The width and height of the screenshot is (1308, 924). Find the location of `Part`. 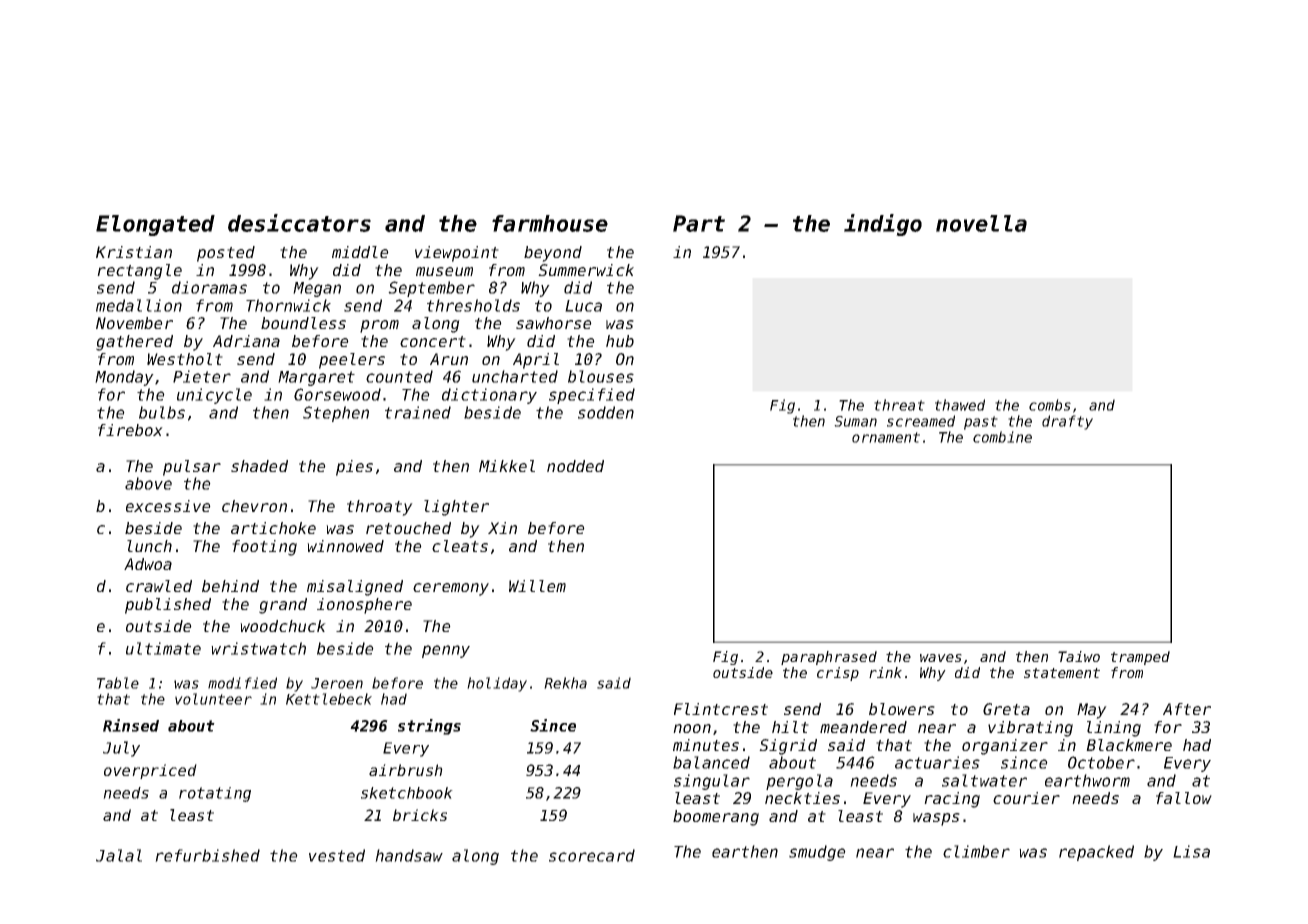

Part is located at coordinates (699, 223).
